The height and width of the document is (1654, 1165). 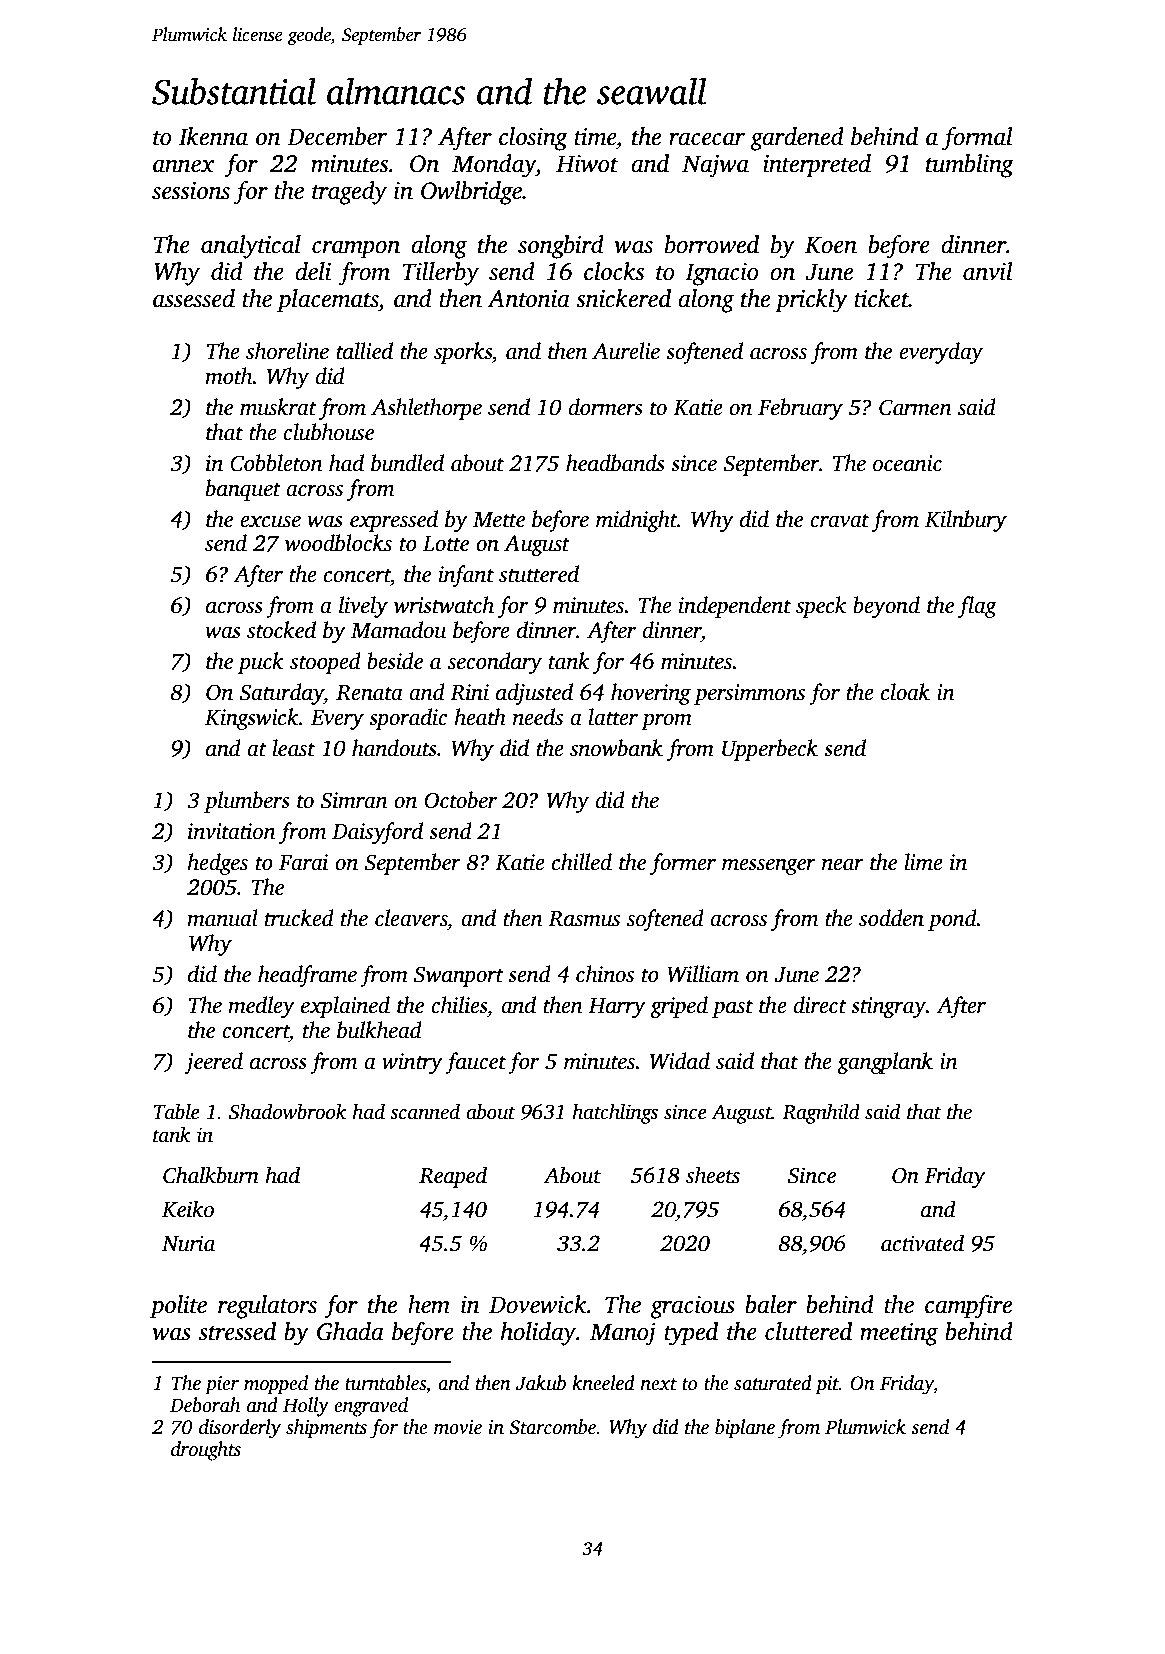 What do you see at coordinates (377, 833) in the document?
I see `Daisyford` at bounding box center [377, 833].
